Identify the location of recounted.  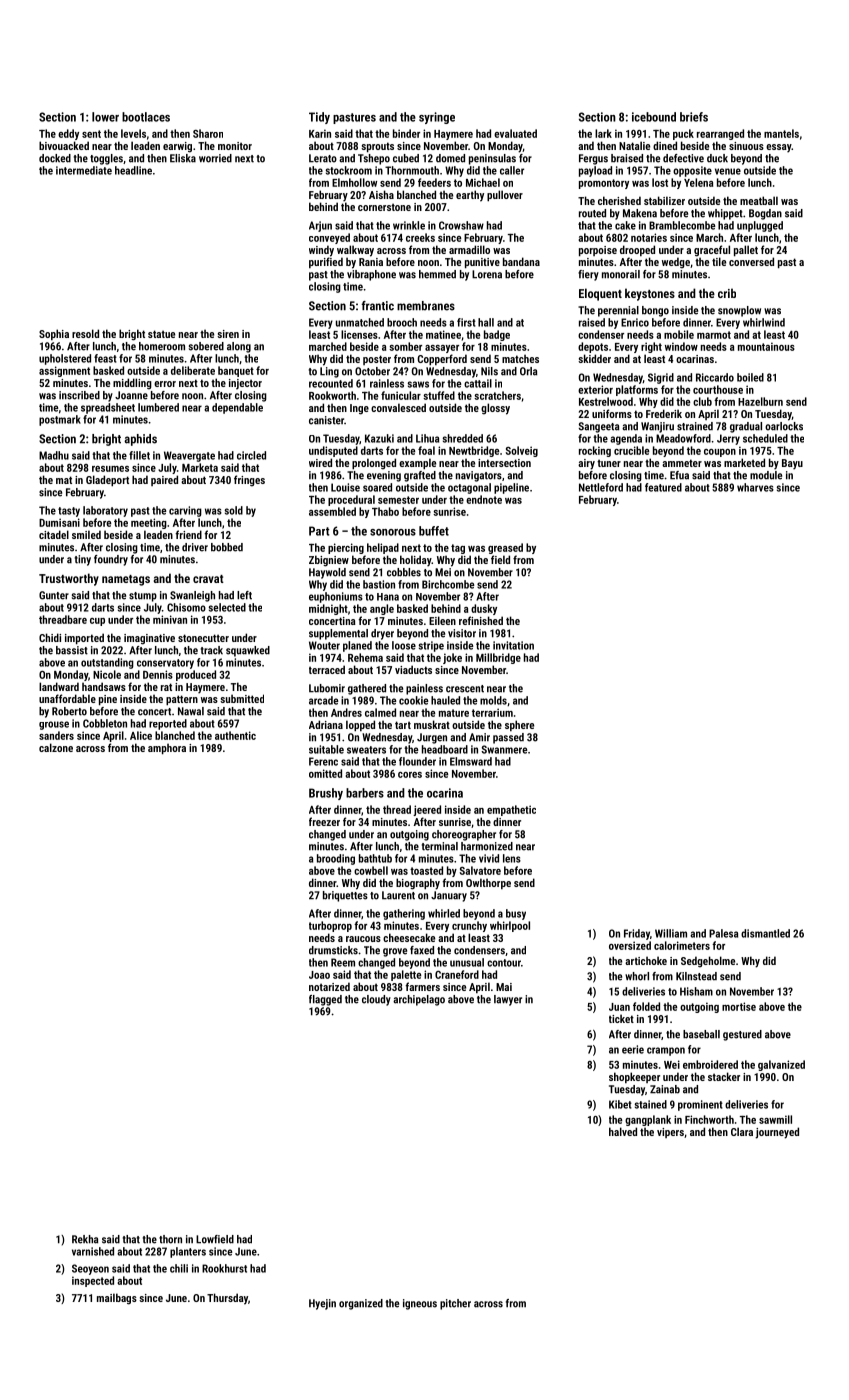
(331, 383).
